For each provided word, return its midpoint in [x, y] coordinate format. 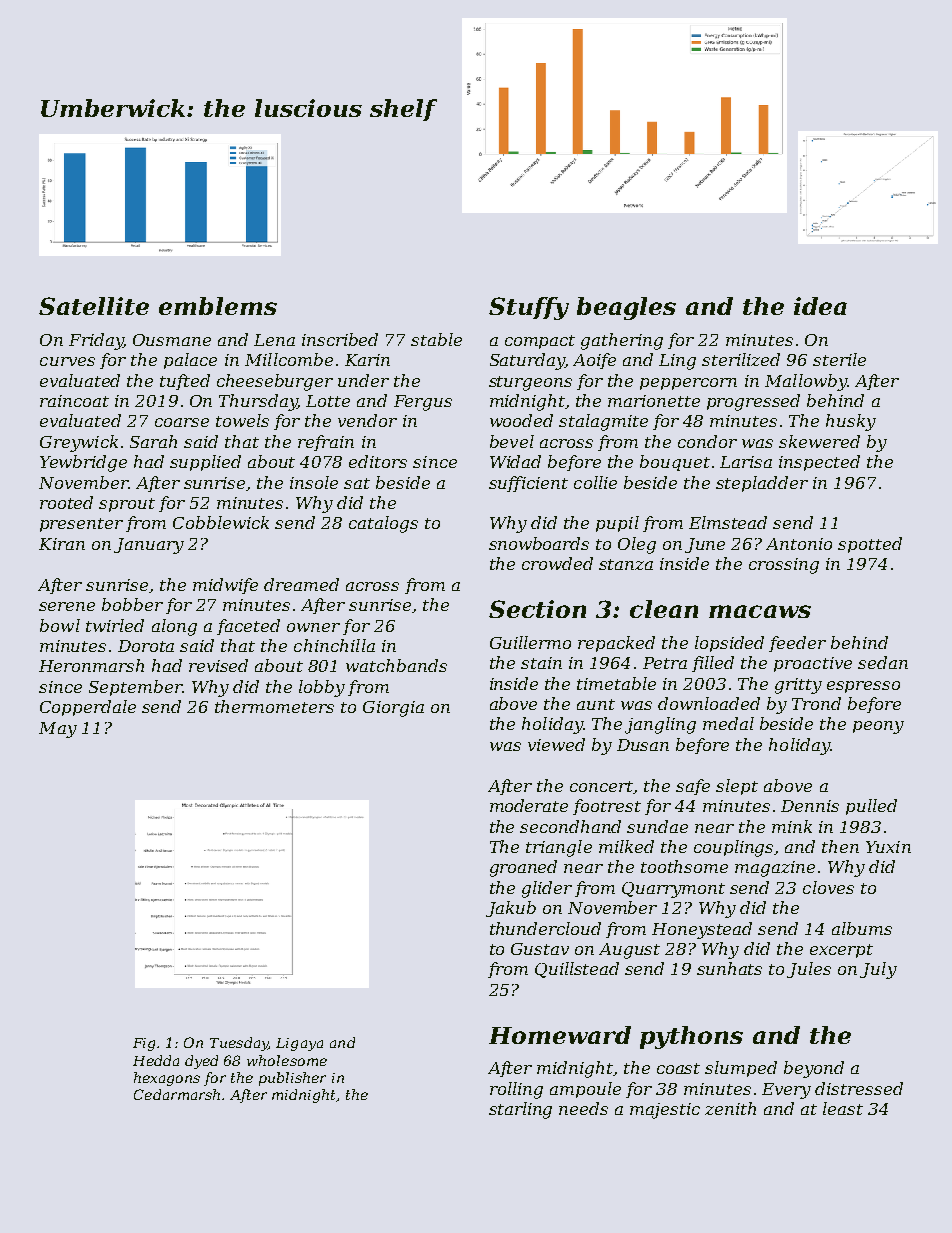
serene [67, 606]
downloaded [709, 703]
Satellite [94, 306]
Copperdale [88, 708]
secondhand [570, 826]
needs [583, 1108]
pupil [617, 524]
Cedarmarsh [177, 1094]
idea [820, 306]
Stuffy [529, 308]
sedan [883, 662]
